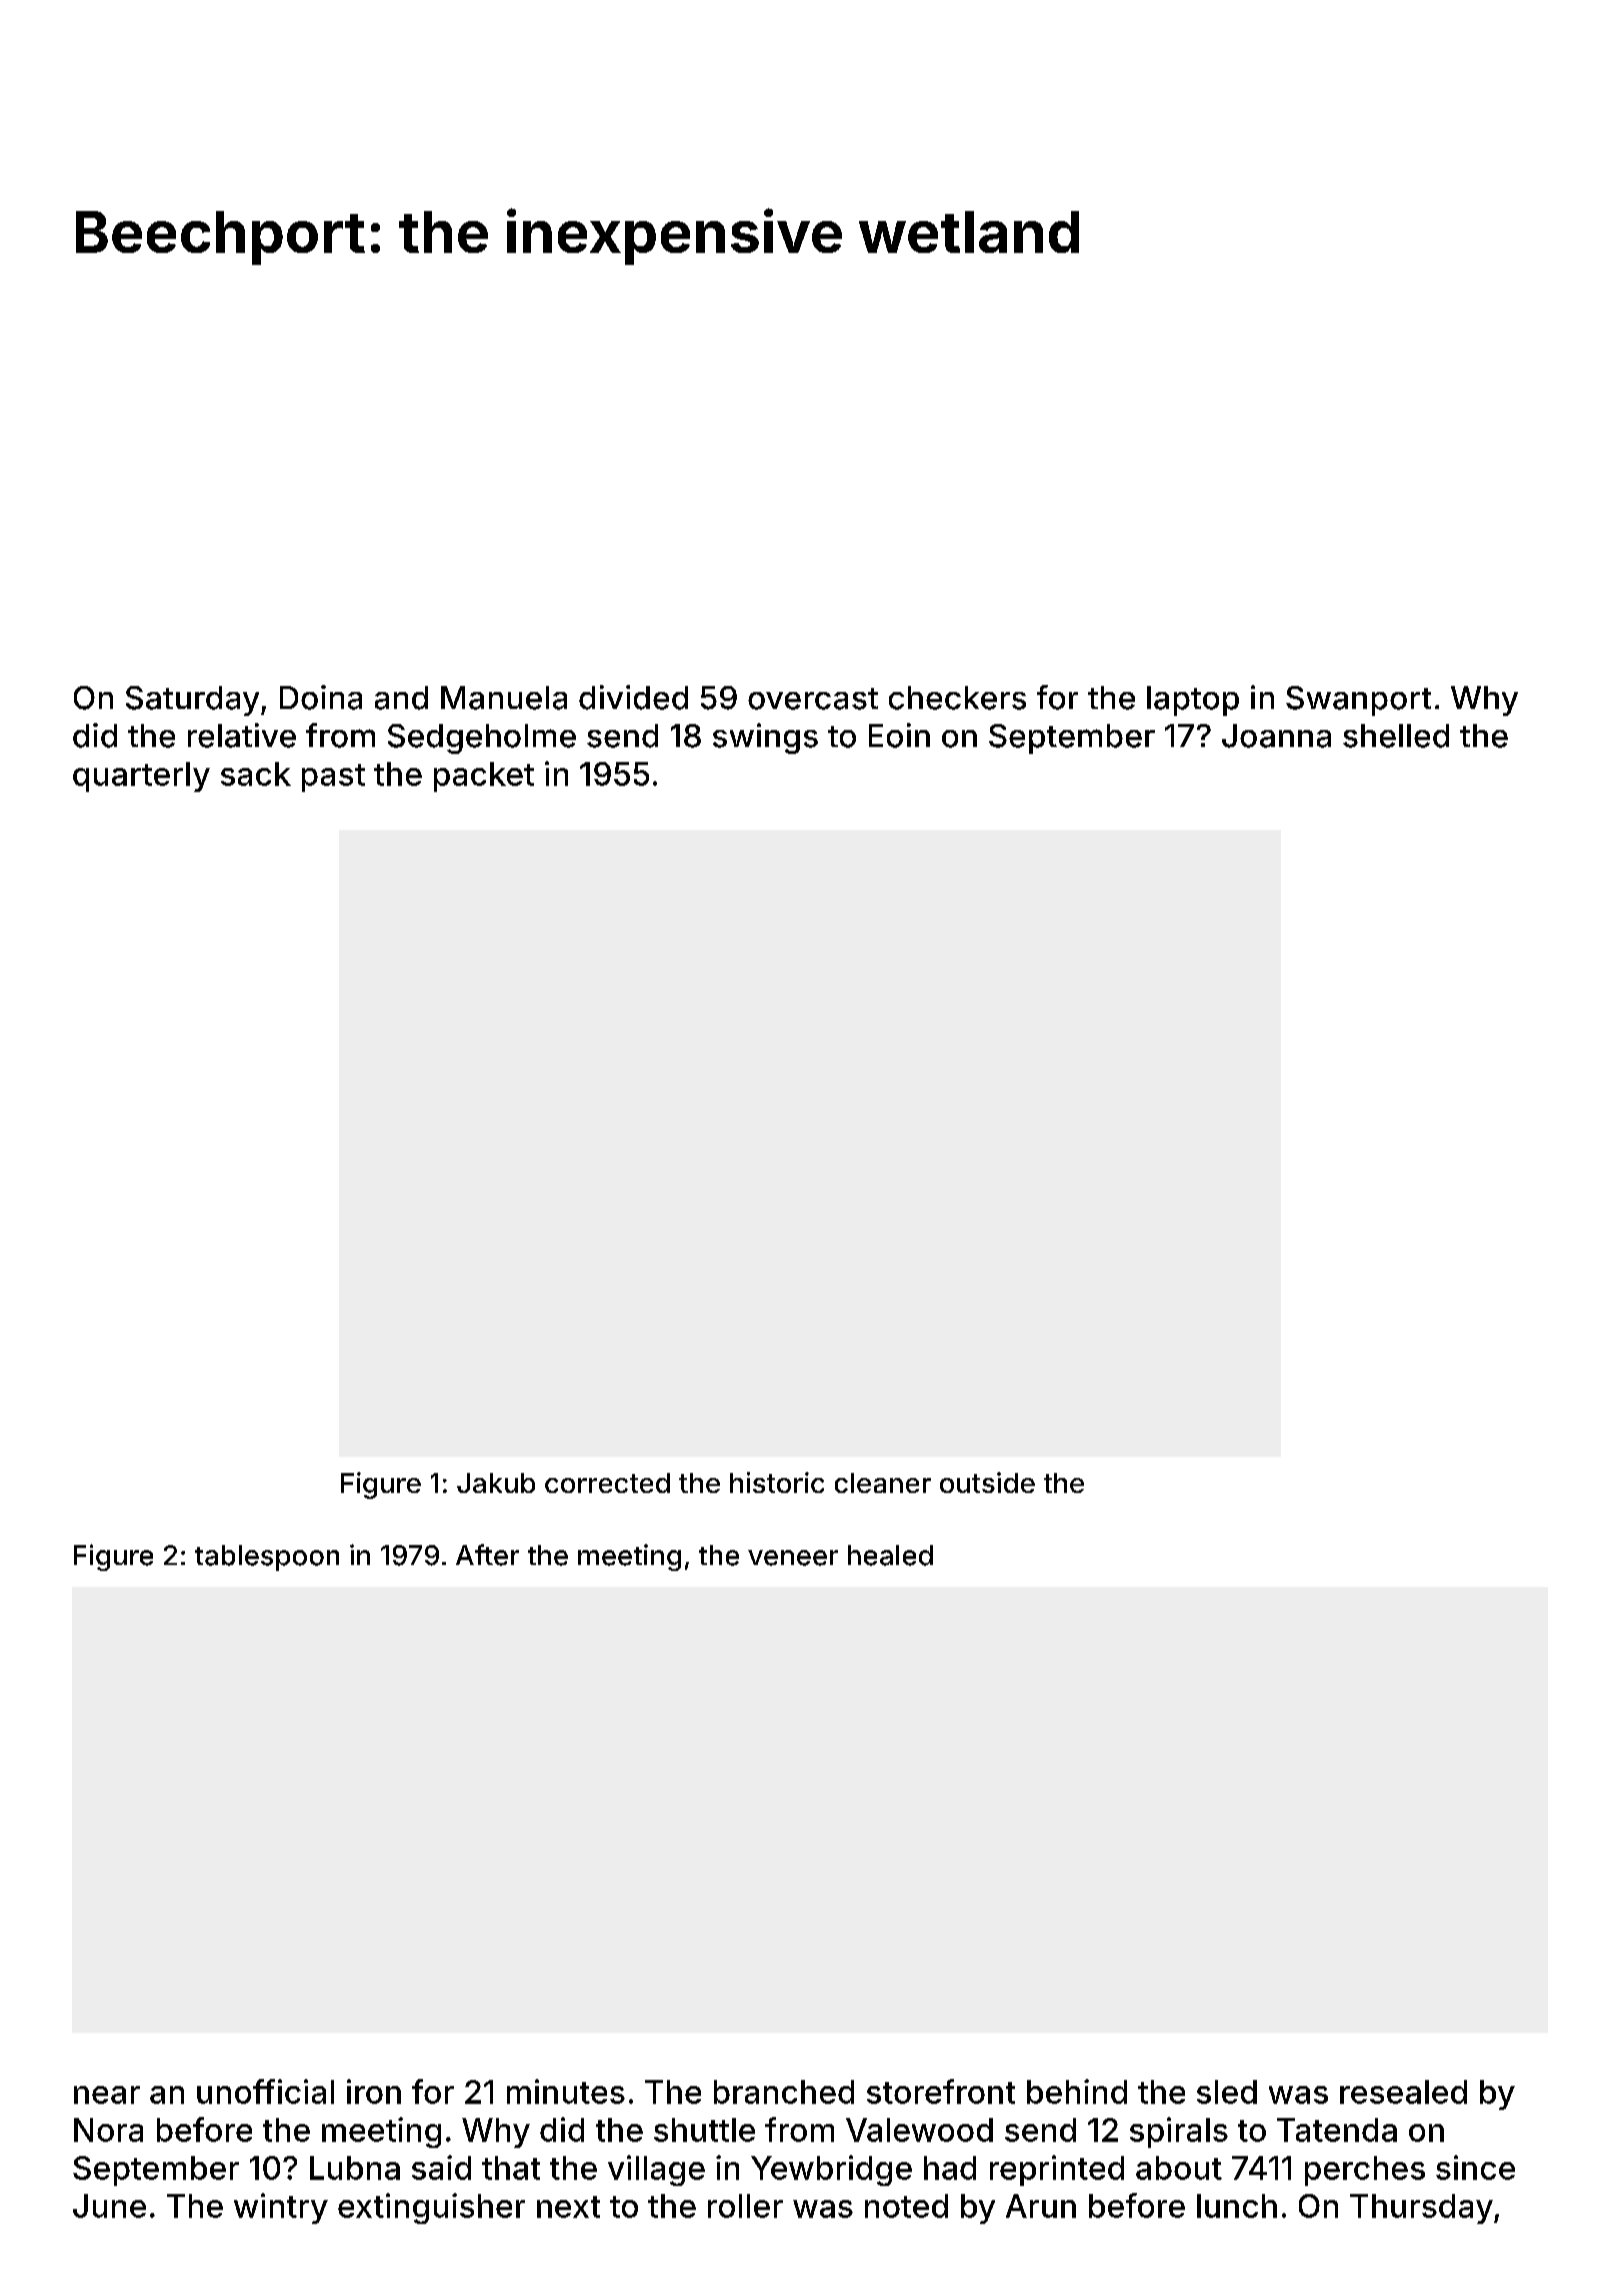  Describe the element at coordinates (487, 1555) in the document. I see `After` at that location.
